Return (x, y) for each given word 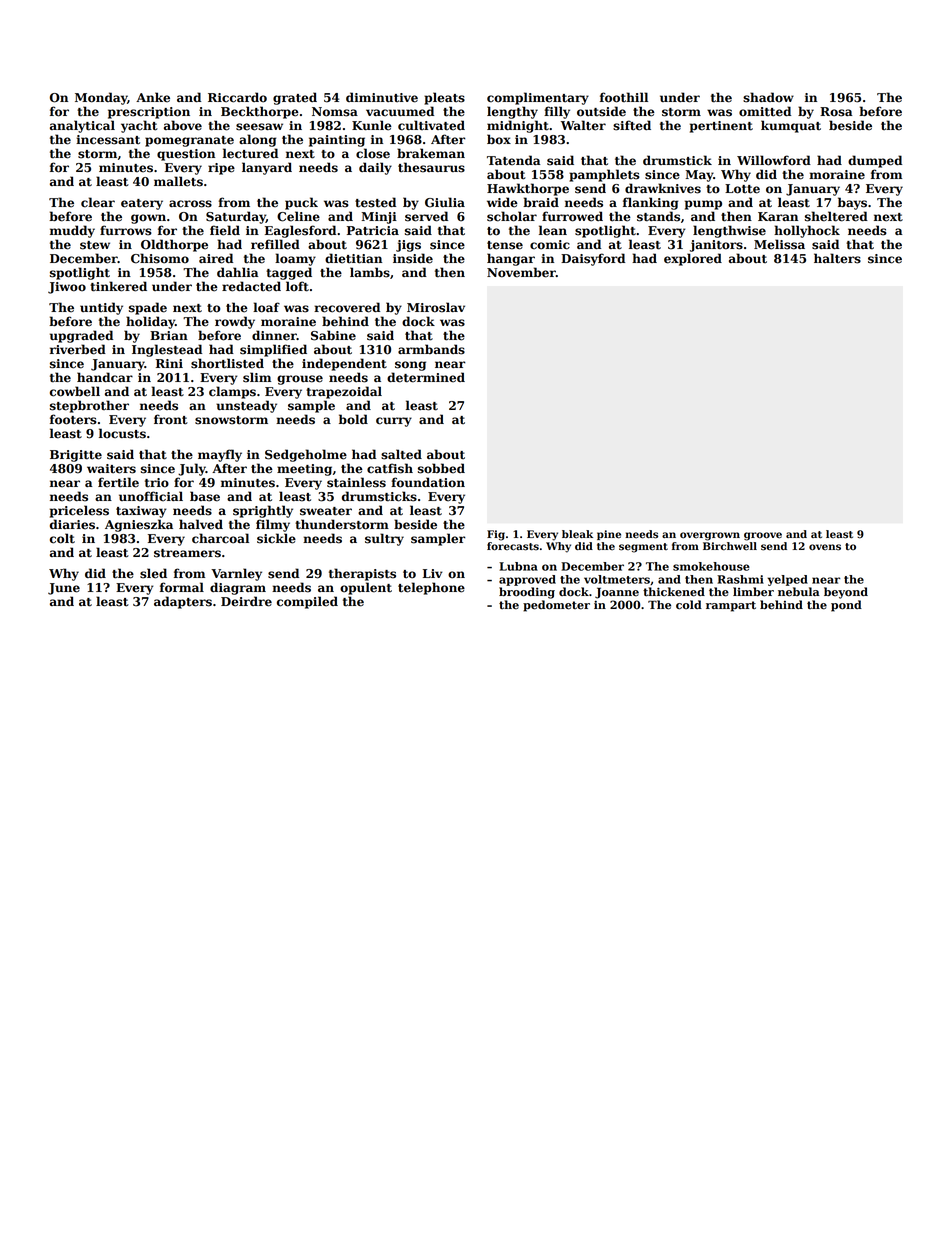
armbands (431, 349)
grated (295, 98)
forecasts (513, 546)
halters (837, 258)
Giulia (445, 202)
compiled (307, 602)
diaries (72, 524)
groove (763, 536)
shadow (768, 97)
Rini (169, 363)
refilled (275, 244)
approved (527, 580)
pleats (444, 98)
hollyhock (807, 231)
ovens (825, 547)
